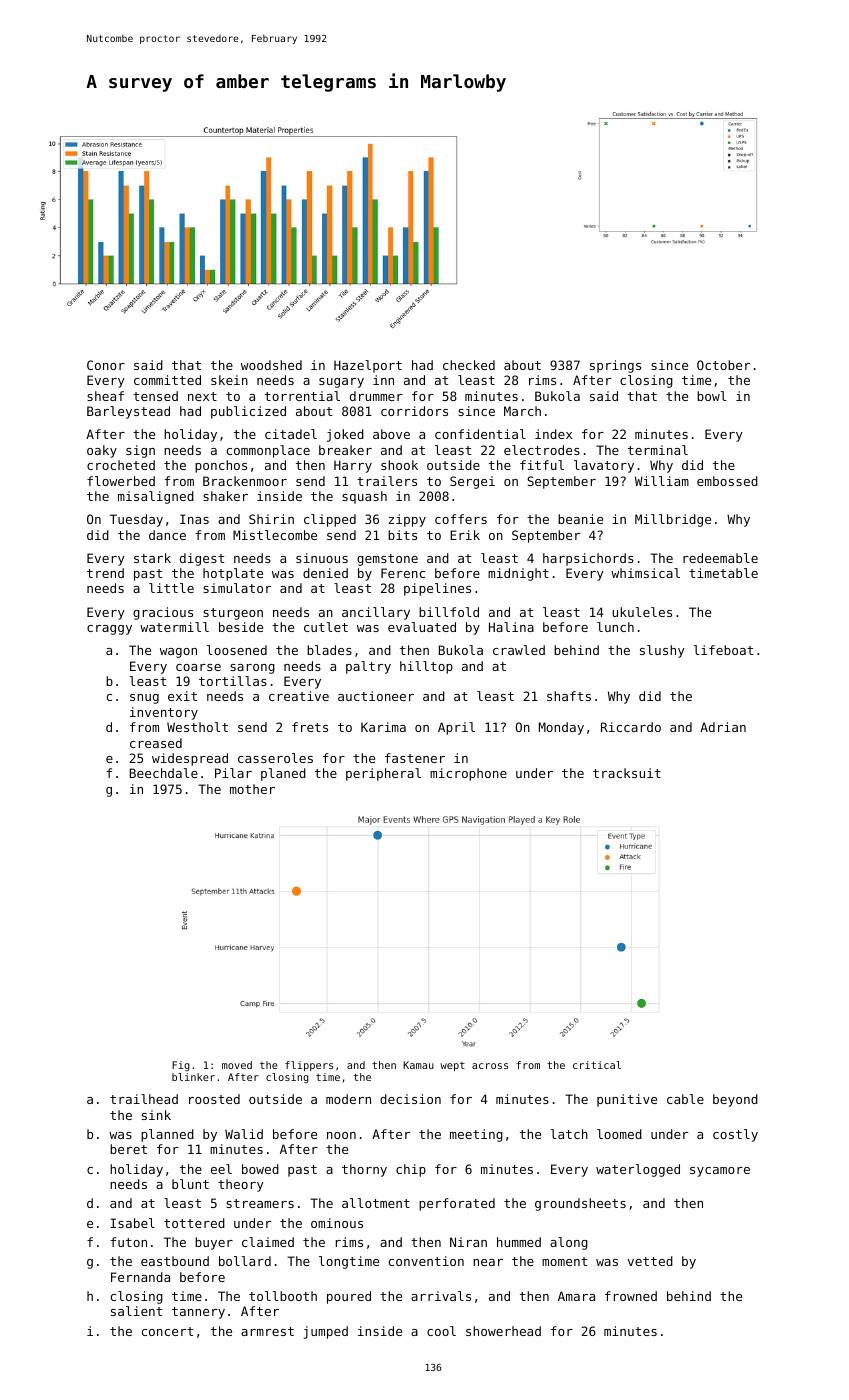 The height and width of the image is (1400, 849). What do you see at coordinates (140, 1277) in the image?
I see `Fernanda` at bounding box center [140, 1277].
